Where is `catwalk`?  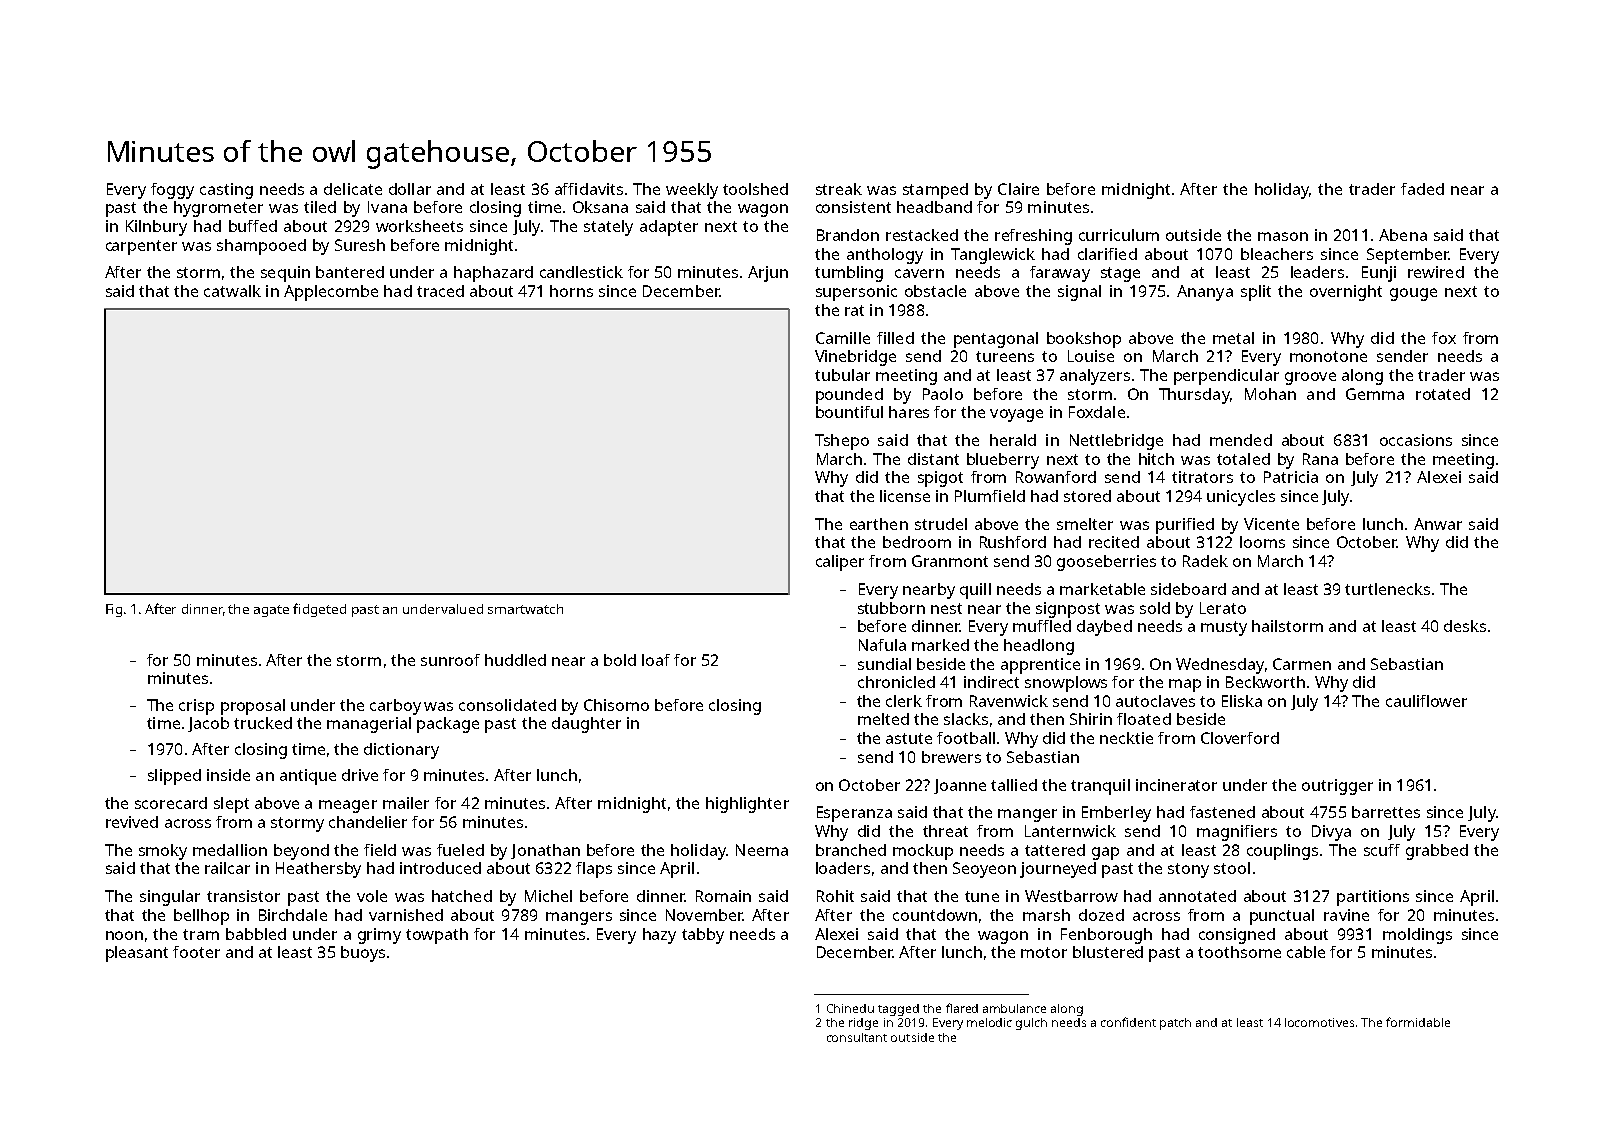 catwalk is located at coordinates (232, 291).
